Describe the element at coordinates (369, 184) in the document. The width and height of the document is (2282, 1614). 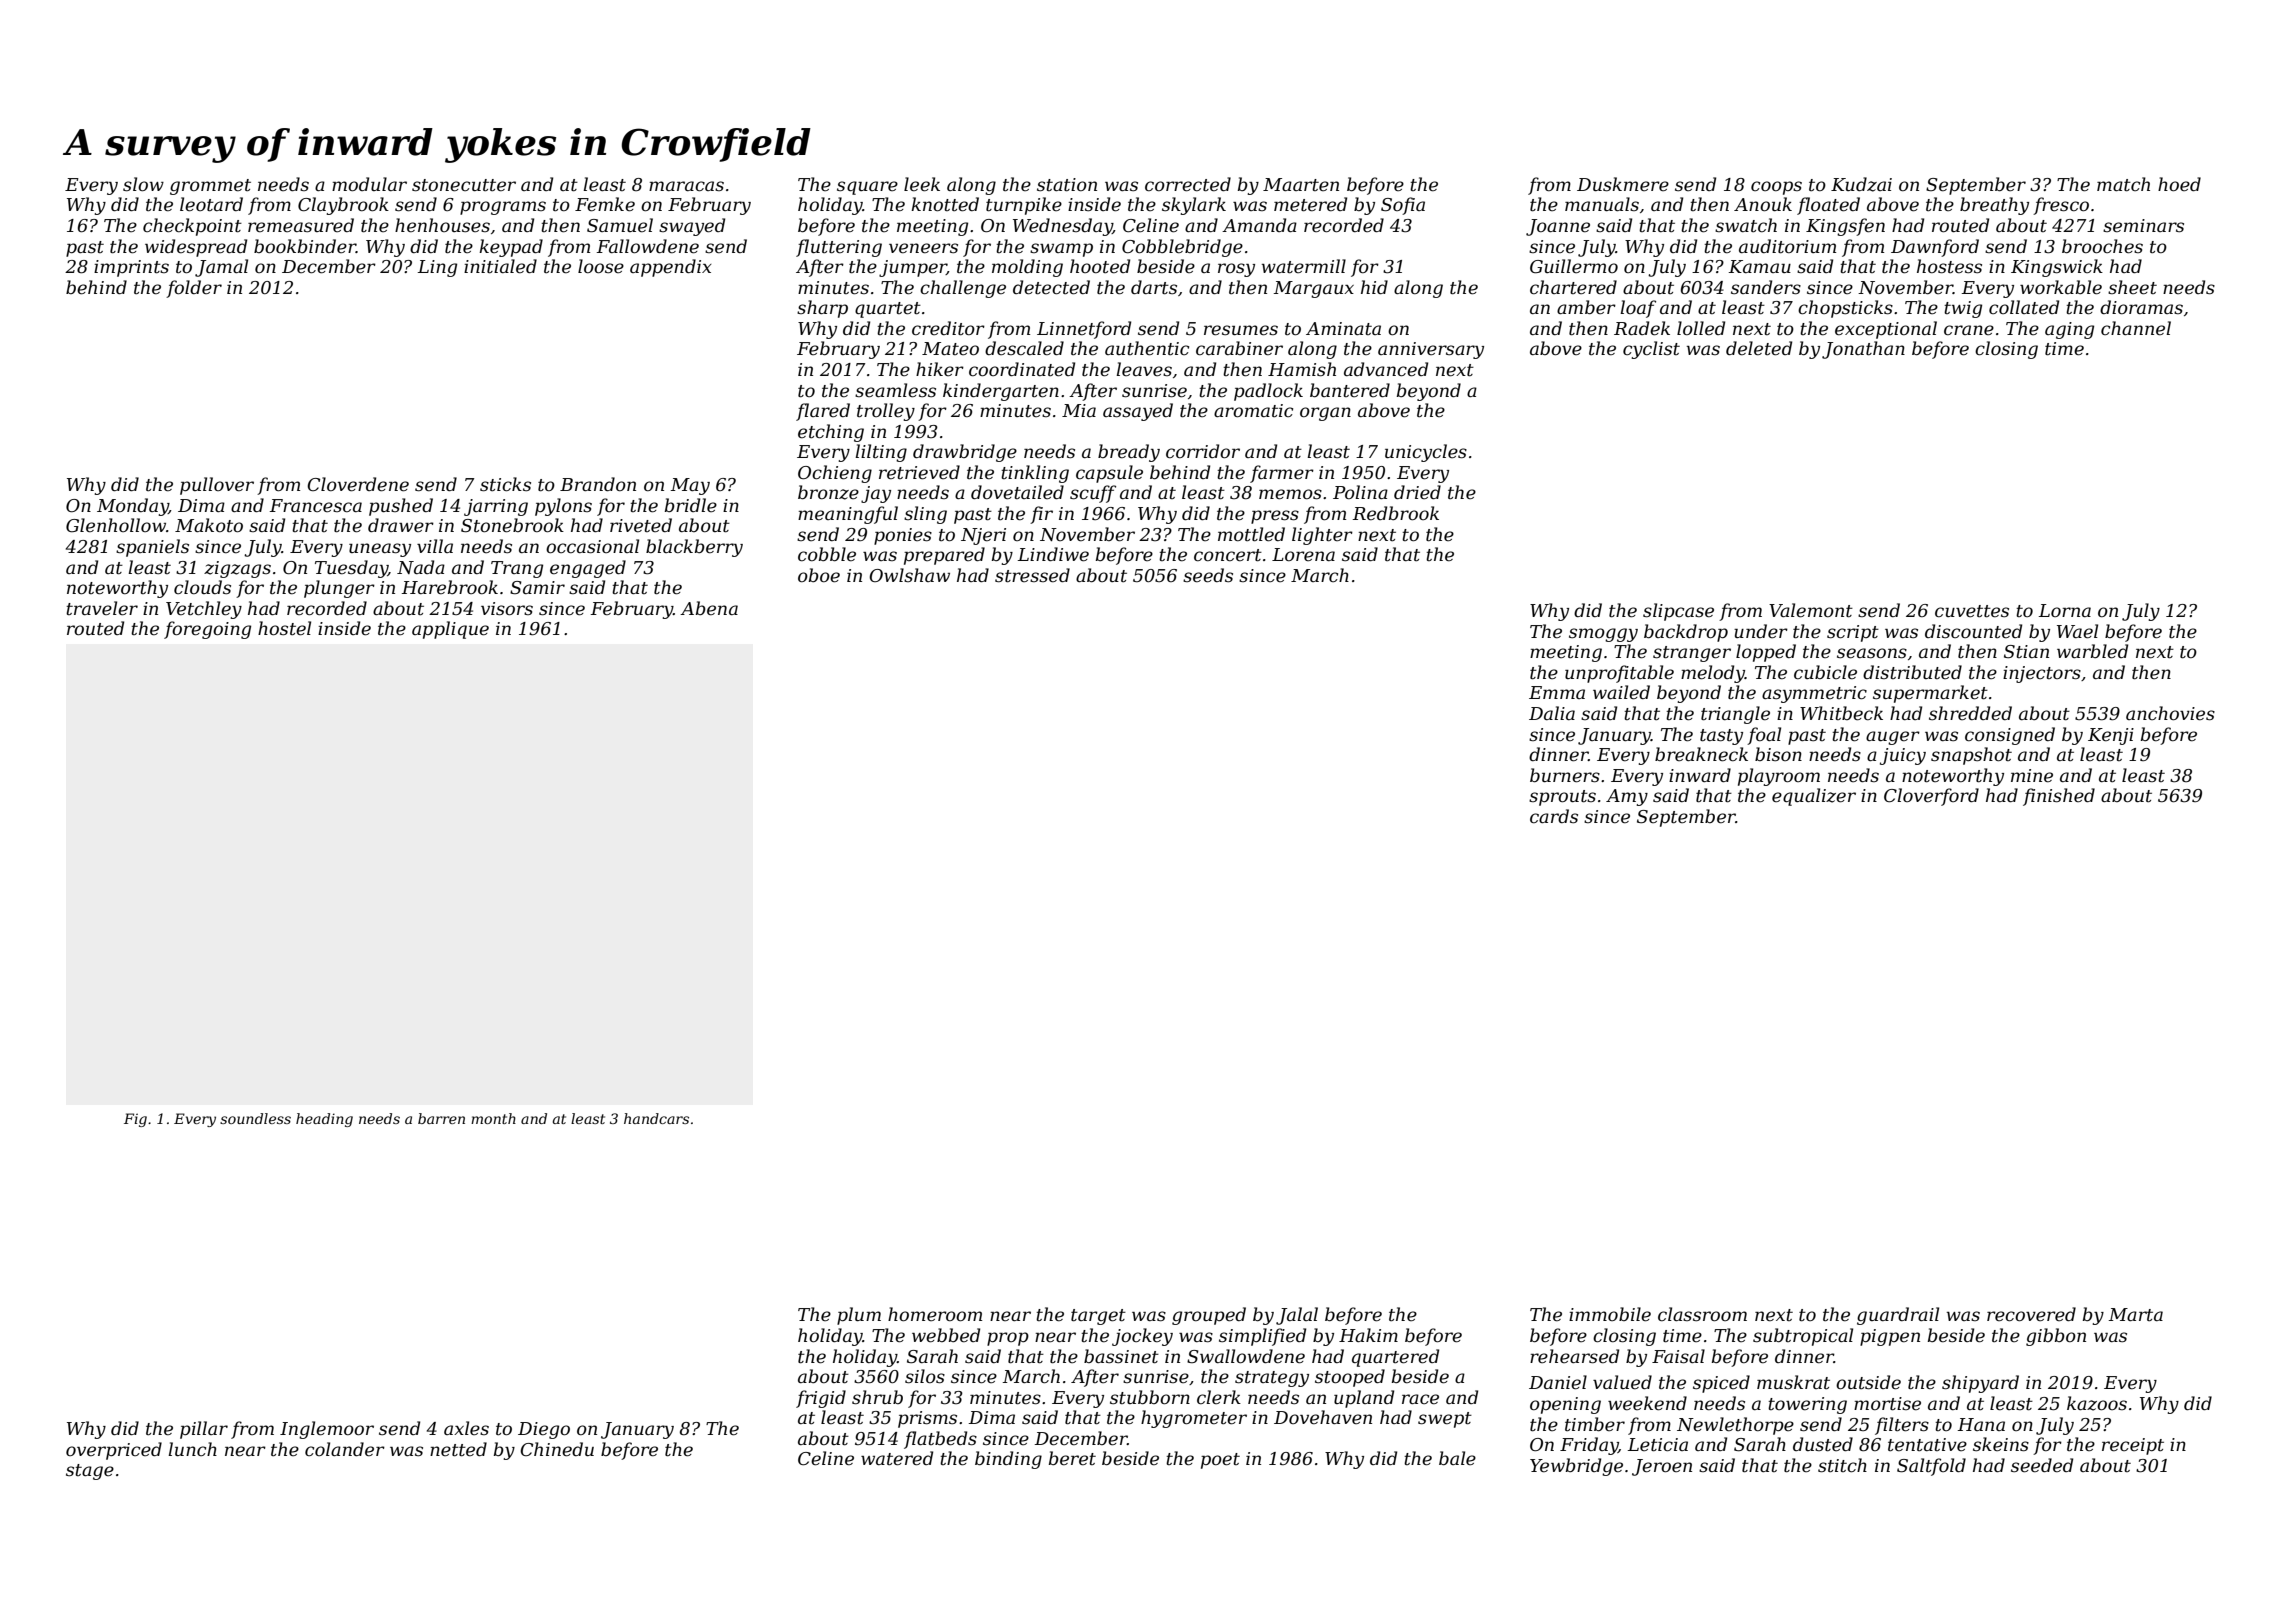
I see `modular` at that location.
